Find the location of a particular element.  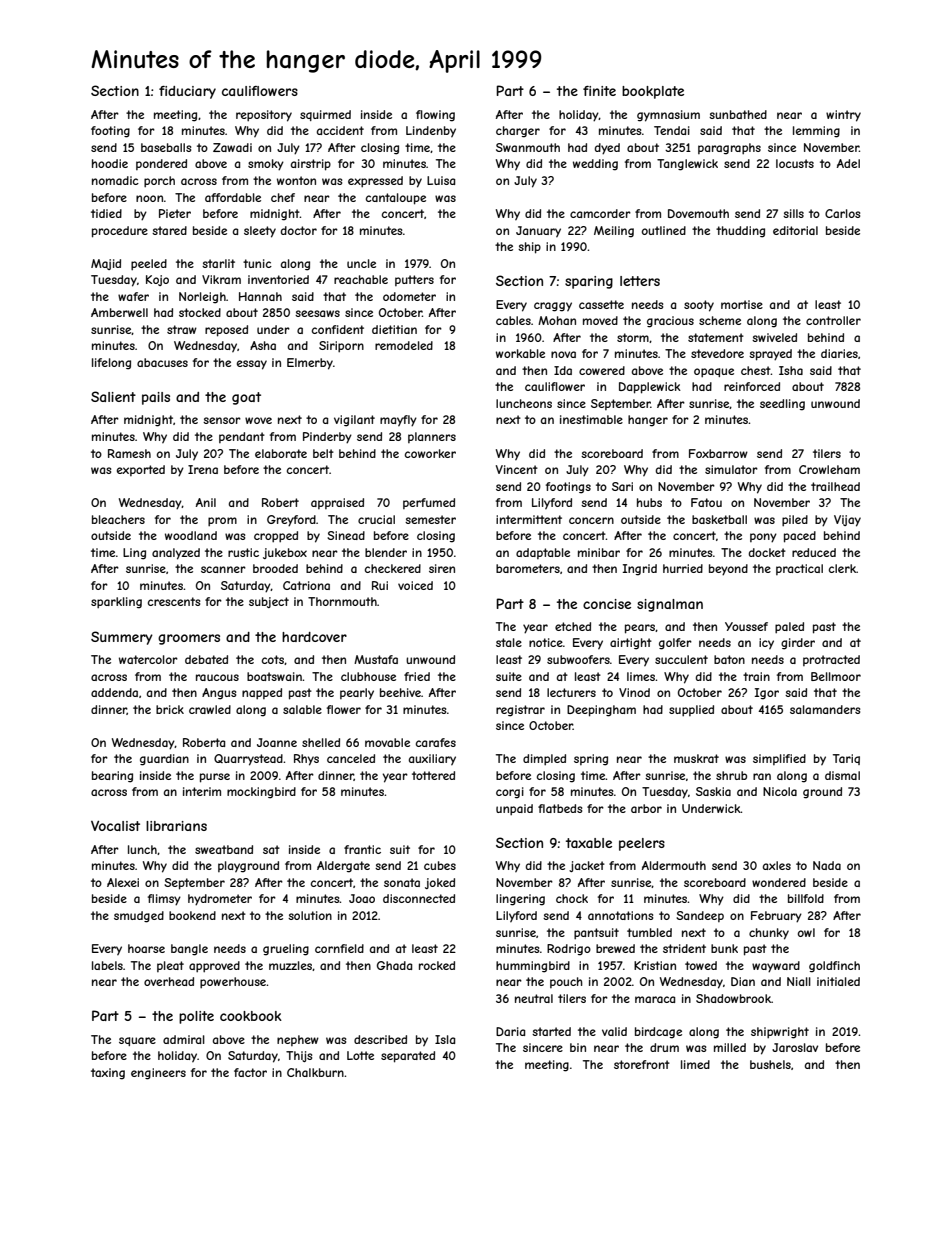

January is located at coordinates (538, 231).
